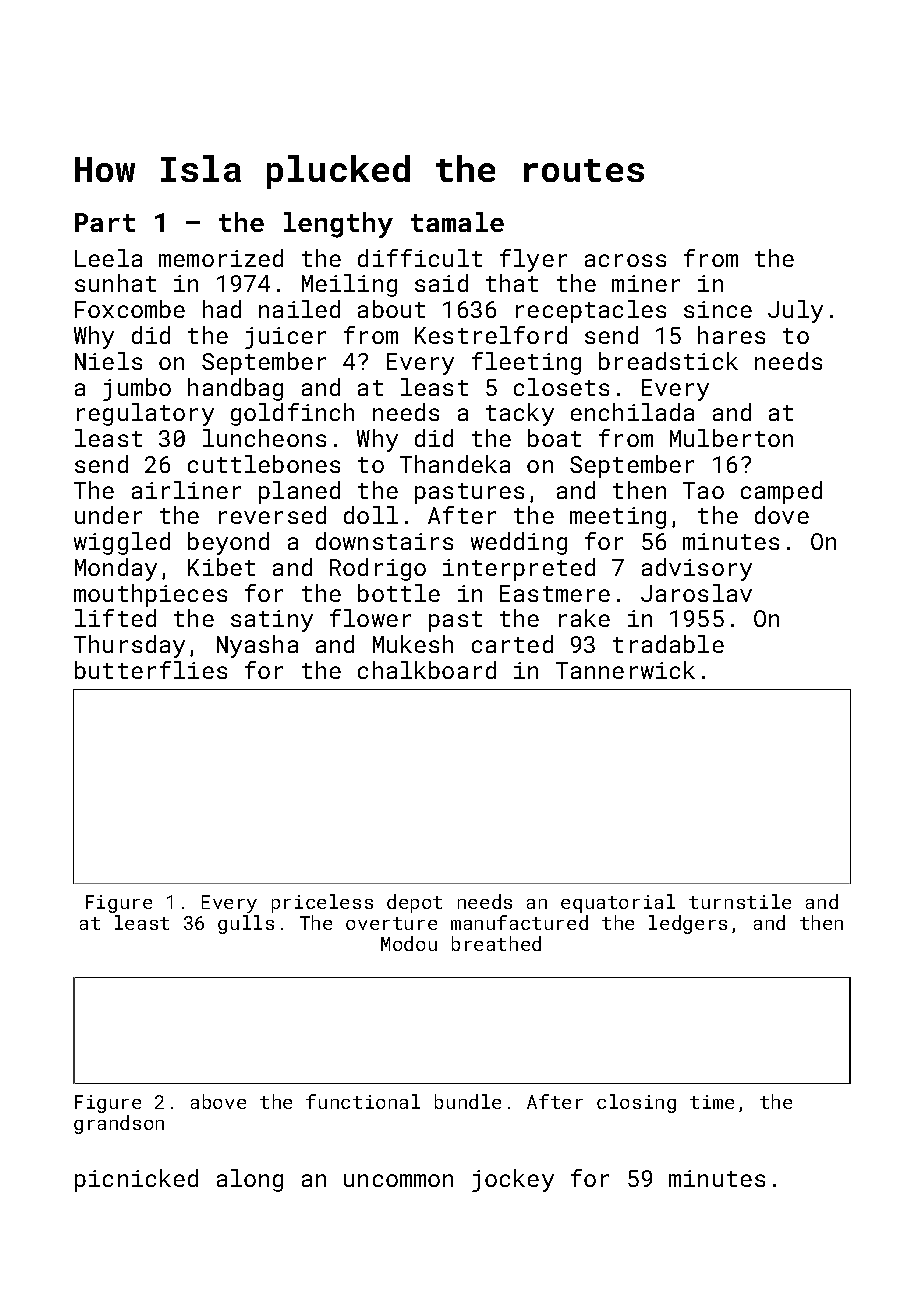 The height and width of the screenshot is (1314, 924). I want to click on beyond, so click(228, 543).
